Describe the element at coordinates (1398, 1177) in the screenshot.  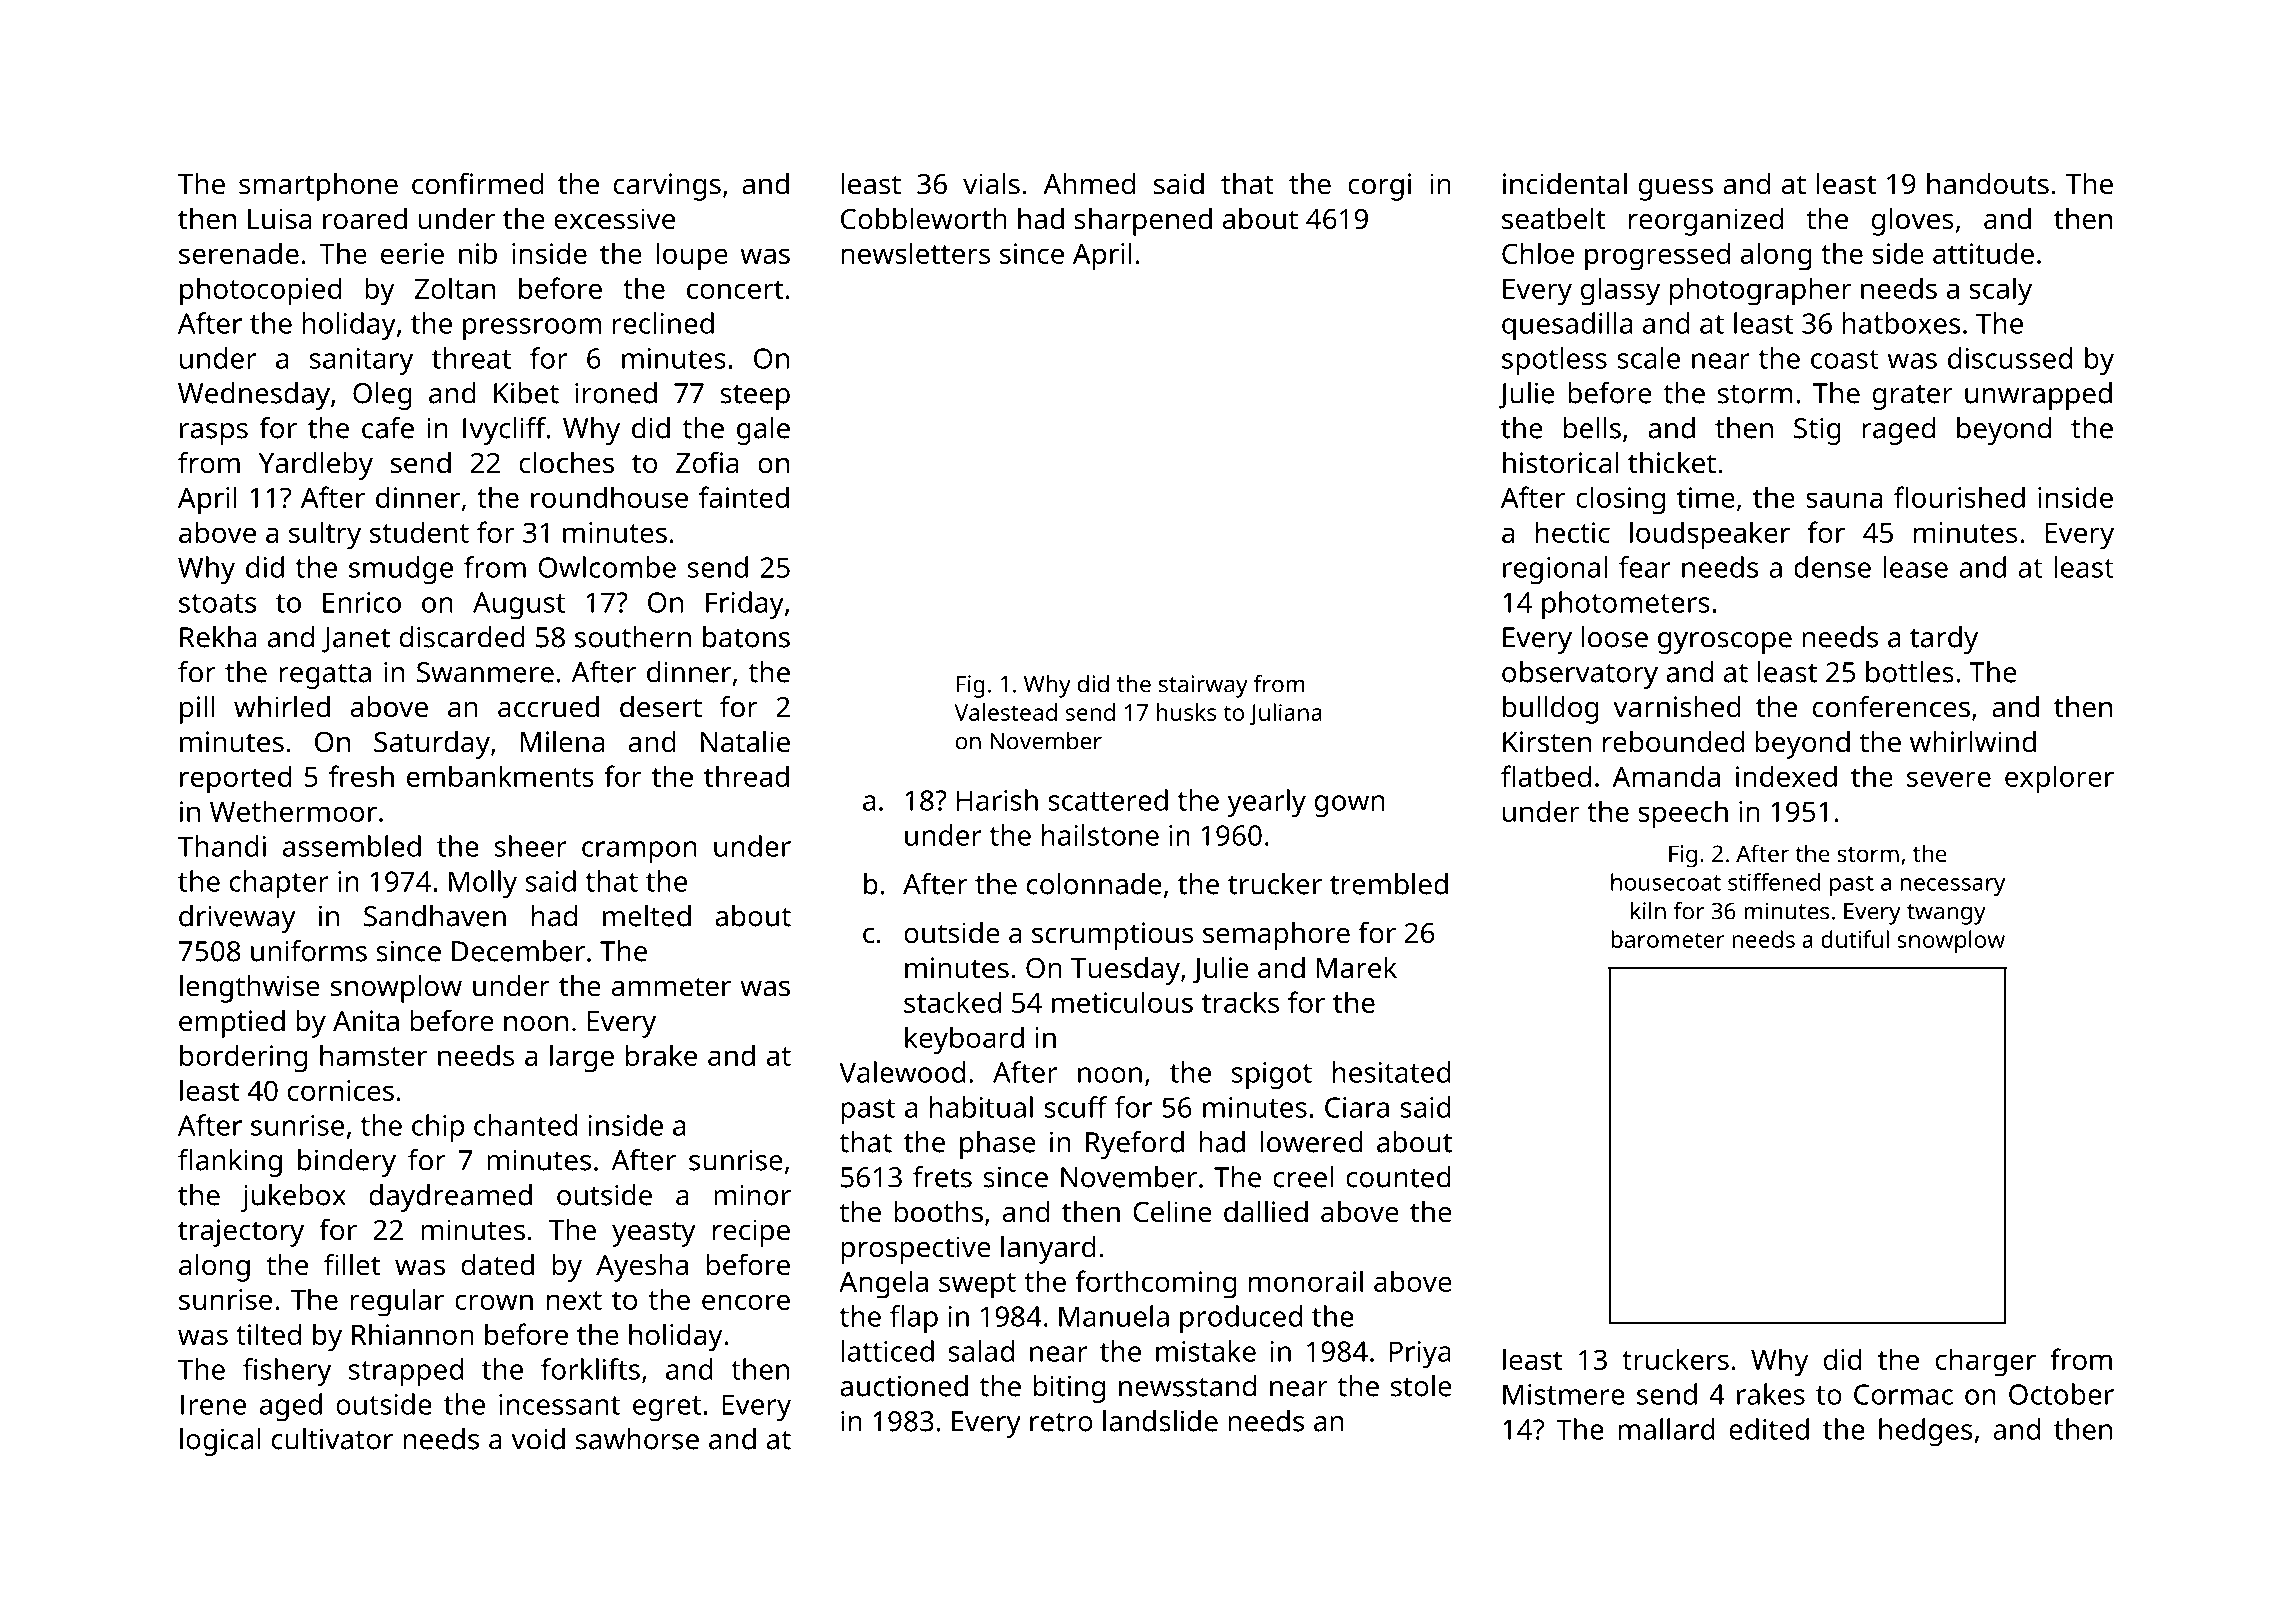
I see `counted` at that location.
